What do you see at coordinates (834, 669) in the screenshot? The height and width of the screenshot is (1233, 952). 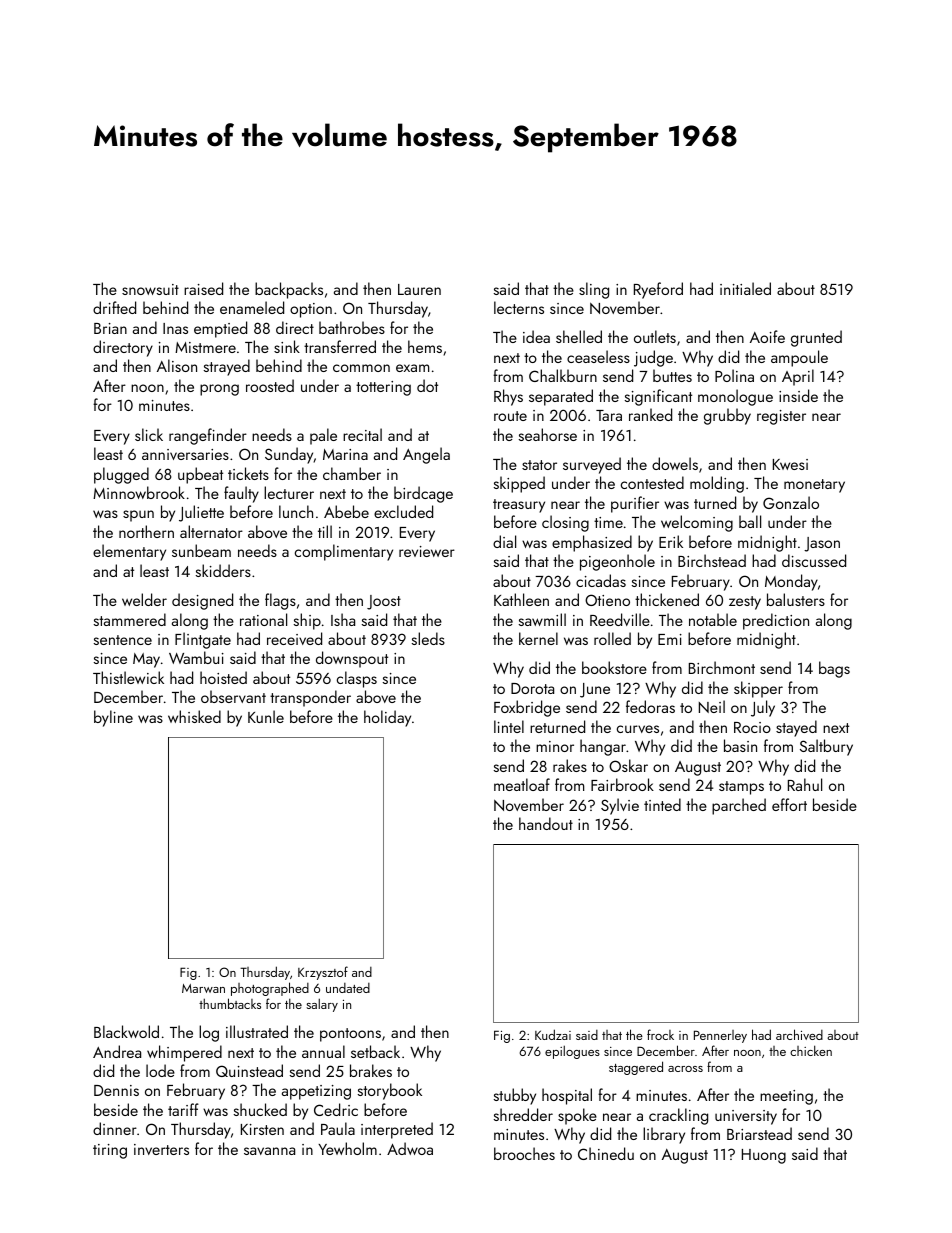 I see `bags` at bounding box center [834, 669].
